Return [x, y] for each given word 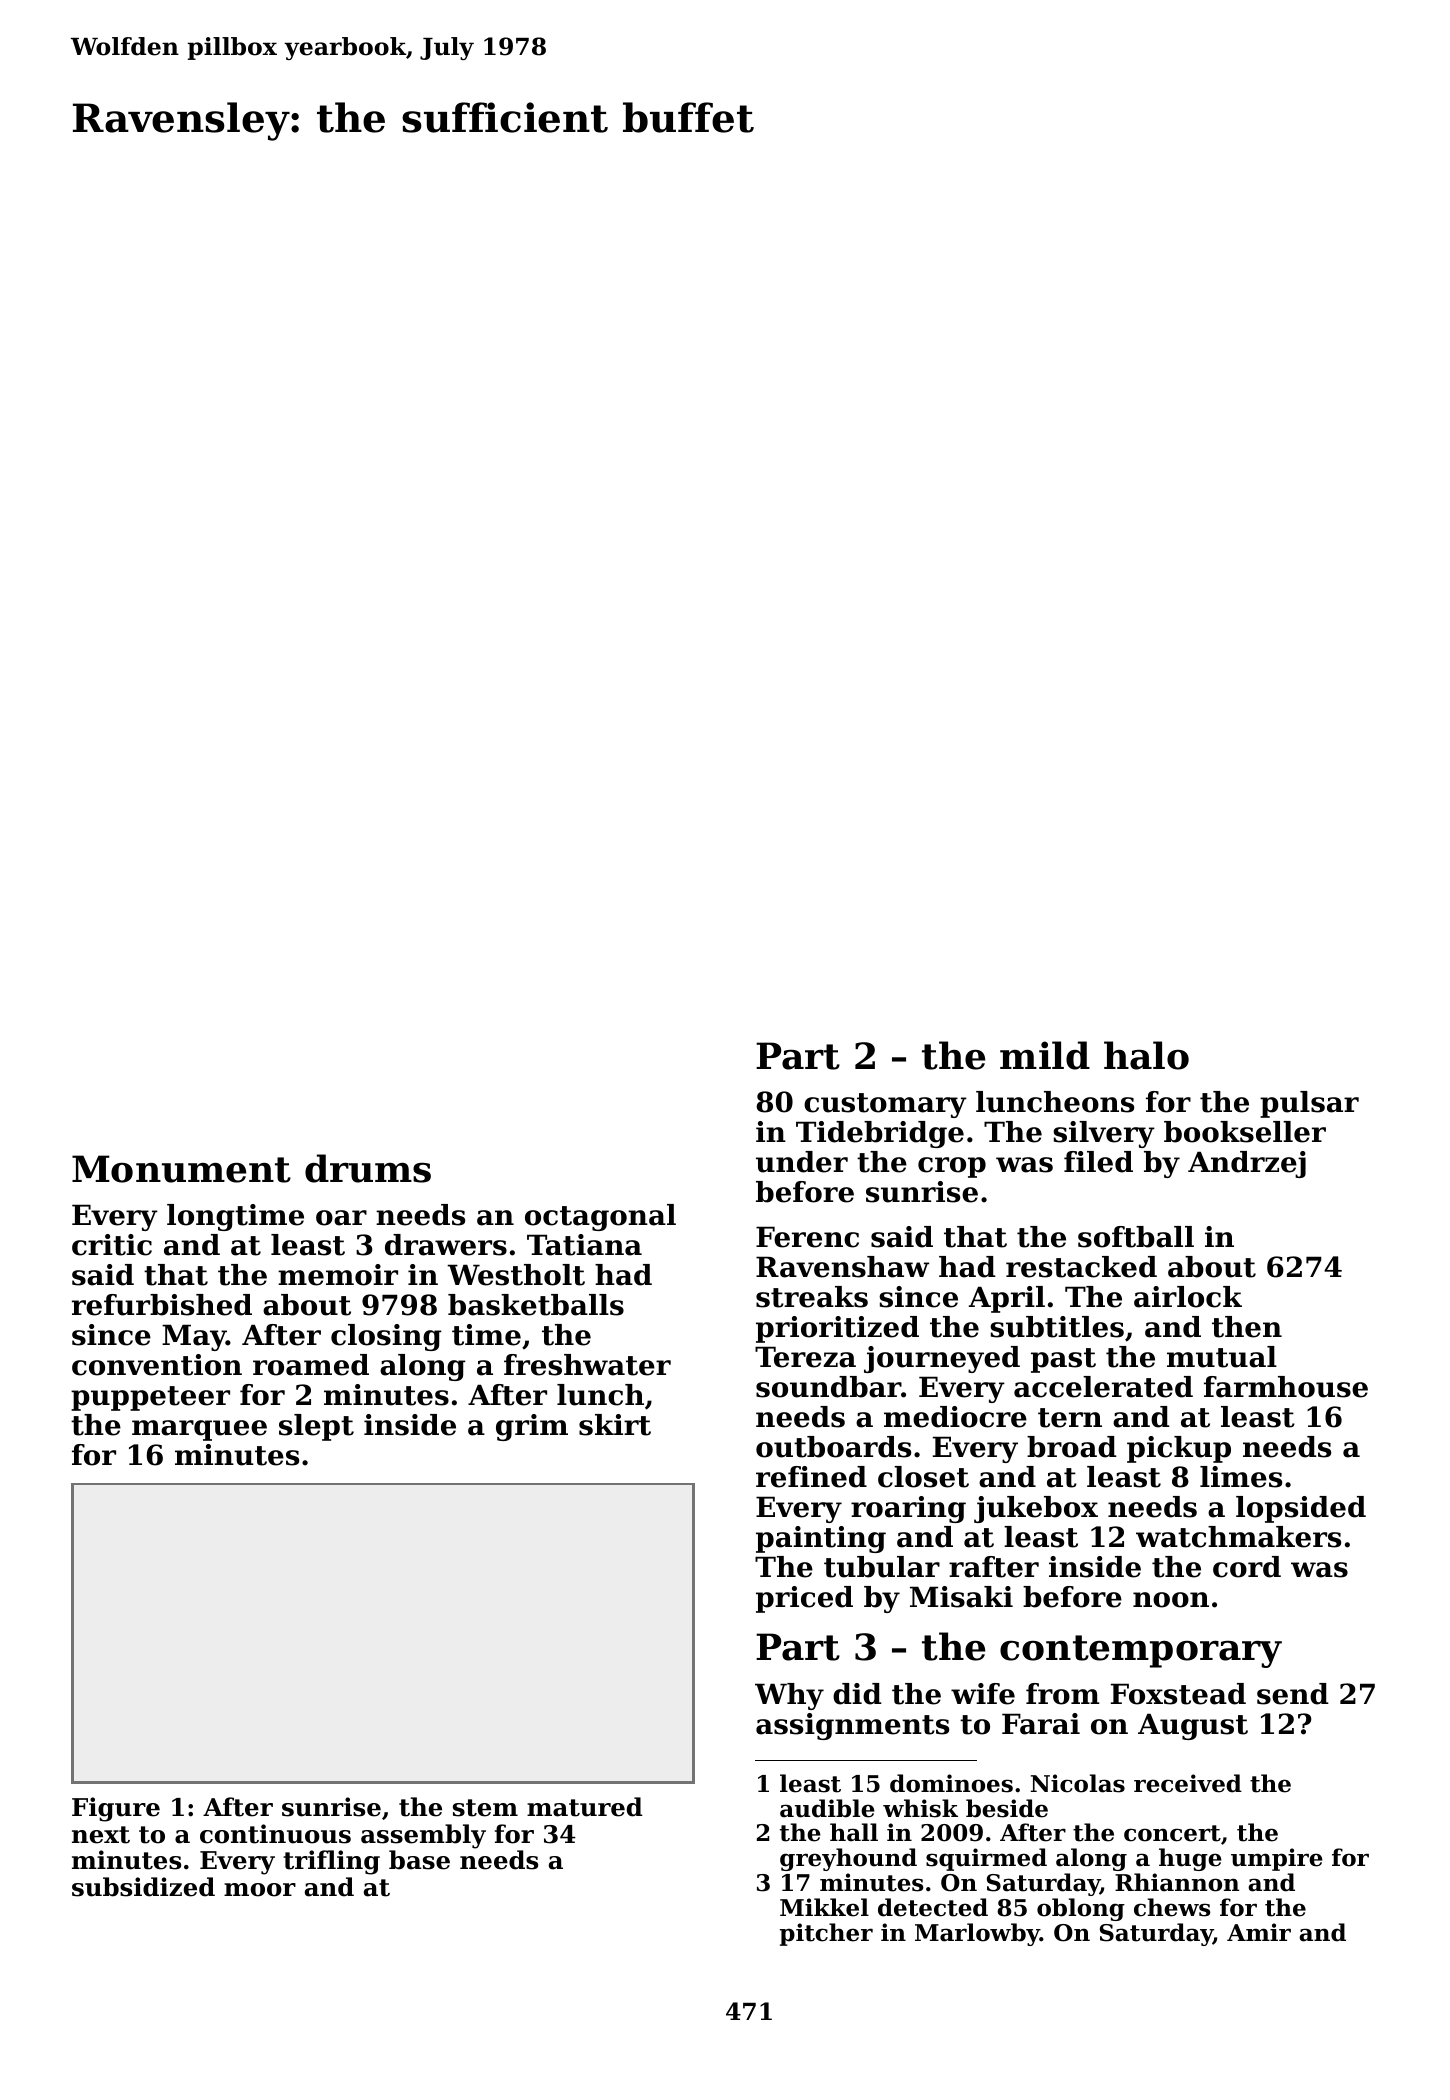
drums [368, 1168]
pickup [1179, 1449]
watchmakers [1238, 1537]
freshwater [587, 1365]
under [802, 1162]
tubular [882, 1567]
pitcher [826, 1934]
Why [789, 1696]
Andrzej [1247, 1164]
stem [485, 1808]
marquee [199, 1430]
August [1193, 1726]
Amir [1259, 1932]
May [194, 1337]
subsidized [143, 1887]
